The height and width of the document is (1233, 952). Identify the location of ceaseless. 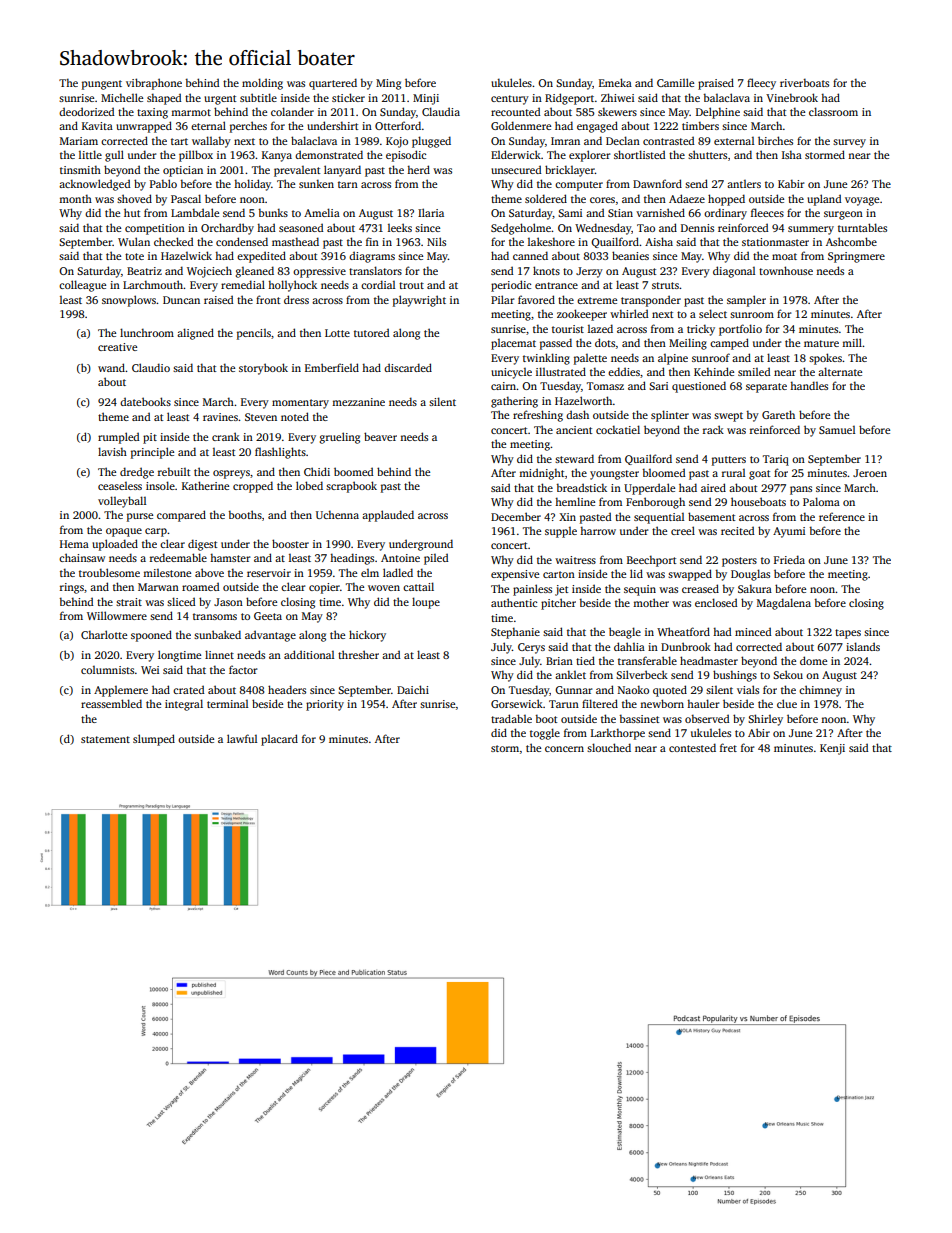
(120, 486).
